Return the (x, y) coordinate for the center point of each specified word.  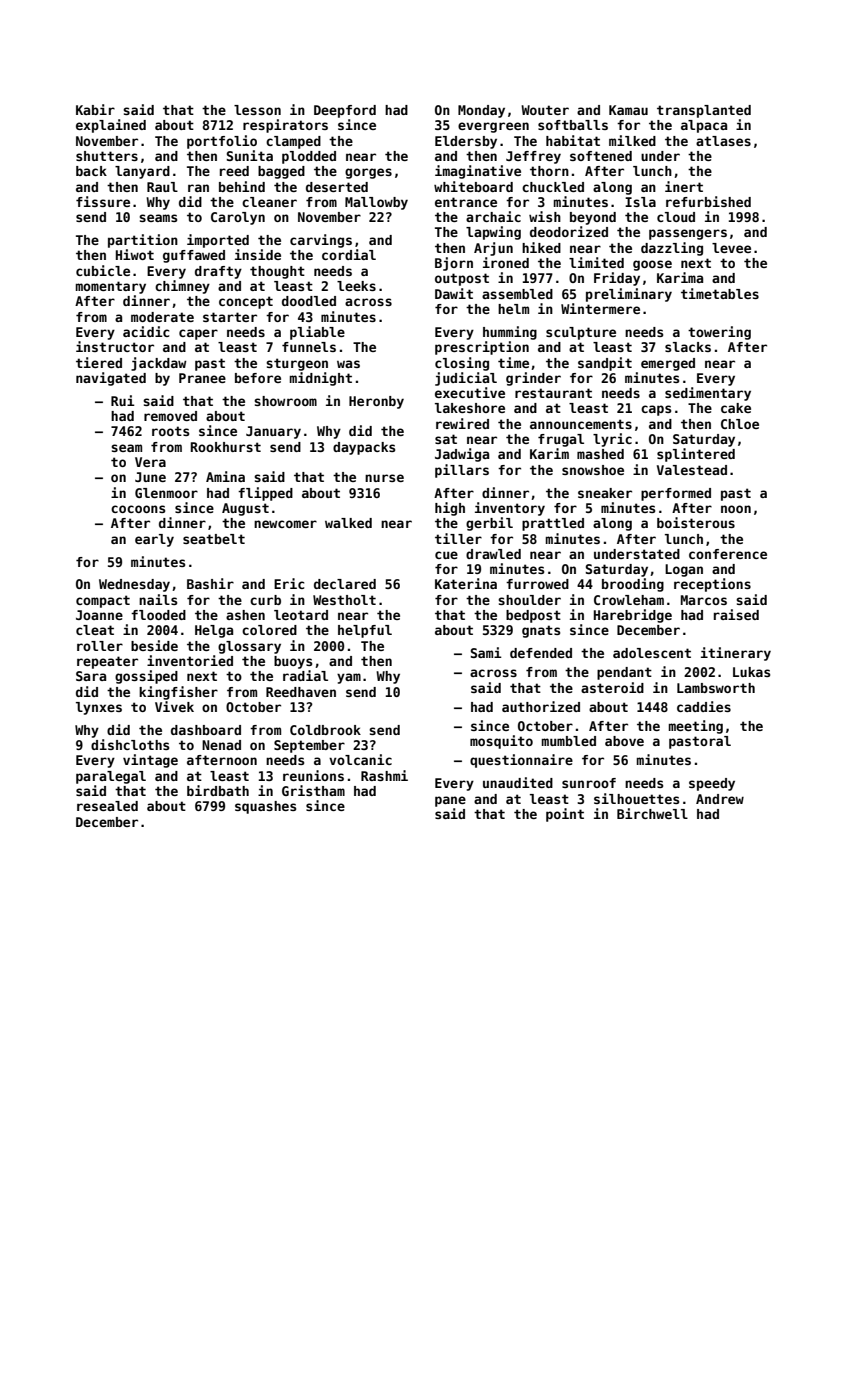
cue (446, 555)
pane (450, 801)
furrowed (537, 584)
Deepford (345, 111)
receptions (712, 585)
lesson (257, 110)
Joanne (99, 615)
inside (258, 254)
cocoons (138, 509)
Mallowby (376, 203)
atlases (723, 141)
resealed (107, 806)
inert (684, 186)
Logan (684, 570)
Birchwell (652, 813)
